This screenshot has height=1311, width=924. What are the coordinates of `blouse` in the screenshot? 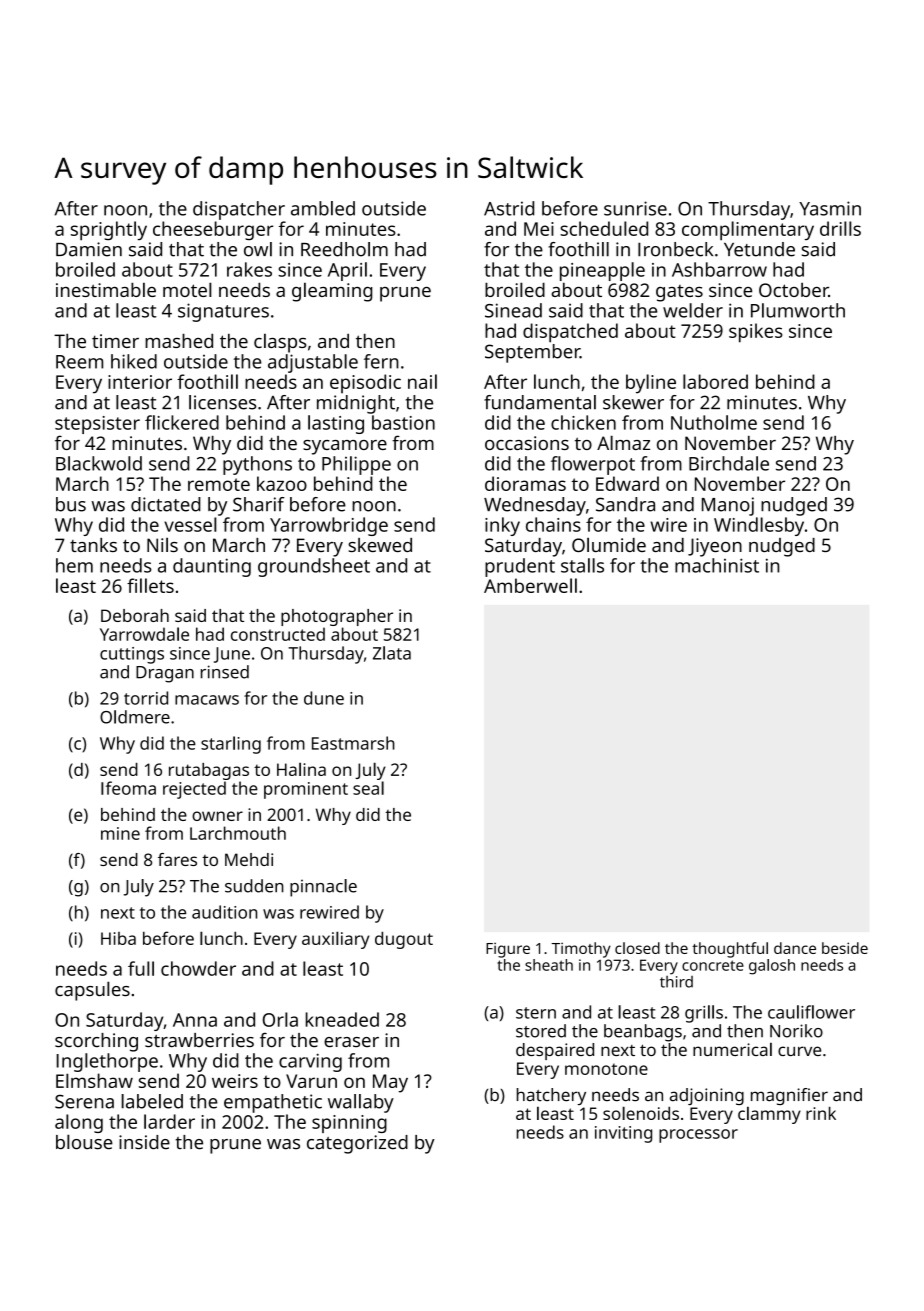 It's located at (84, 1142).
